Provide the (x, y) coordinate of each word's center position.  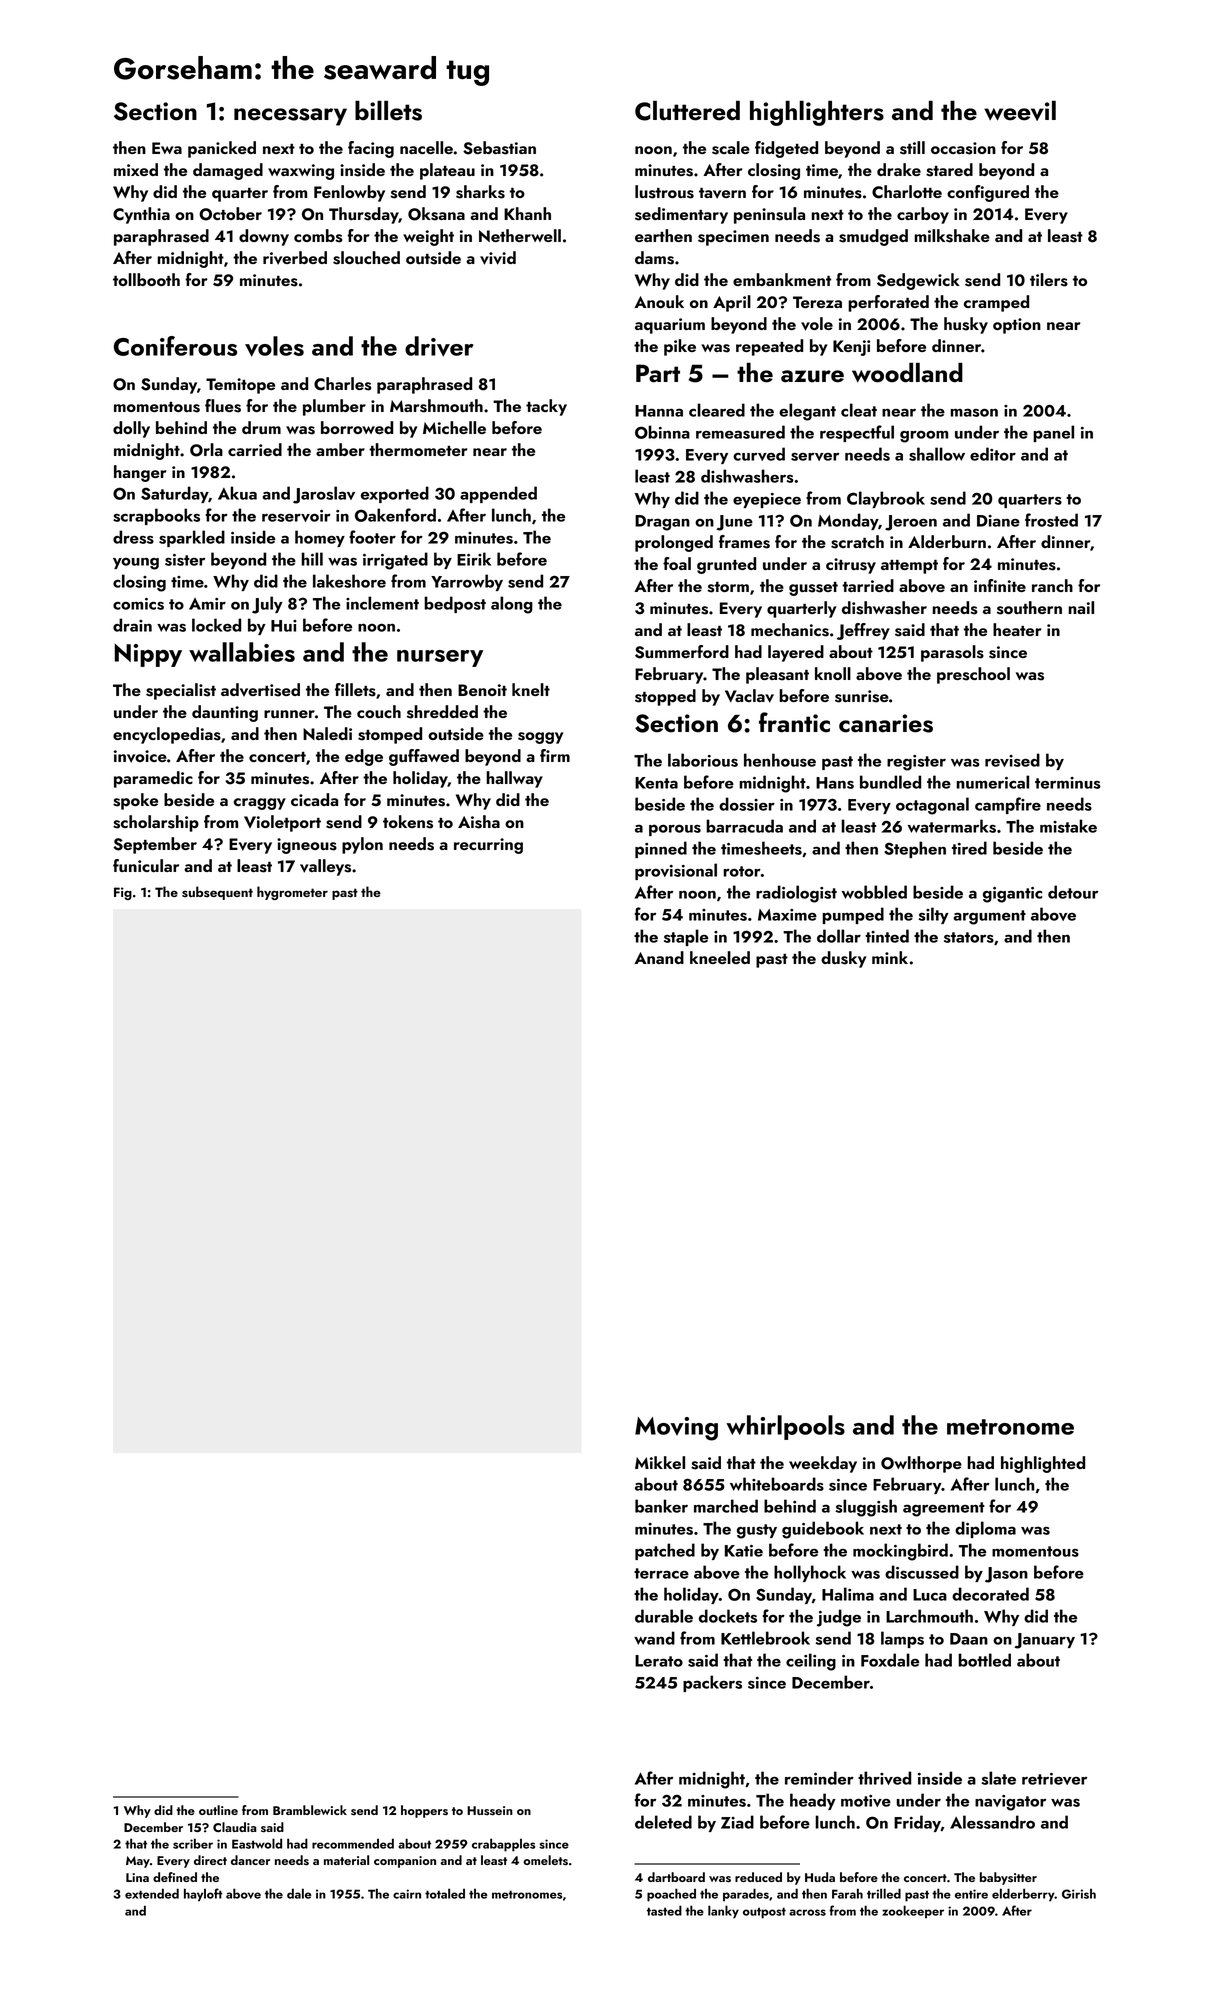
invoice (140, 756)
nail (1081, 607)
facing (371, 149)
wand (654, 1638)
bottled (984, 1660)
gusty (757, 1531)
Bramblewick (310, 1810)
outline (218, 1810)
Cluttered (687, 111)
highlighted (1043, 1464)
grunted (726, 565)
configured (988, 193)
